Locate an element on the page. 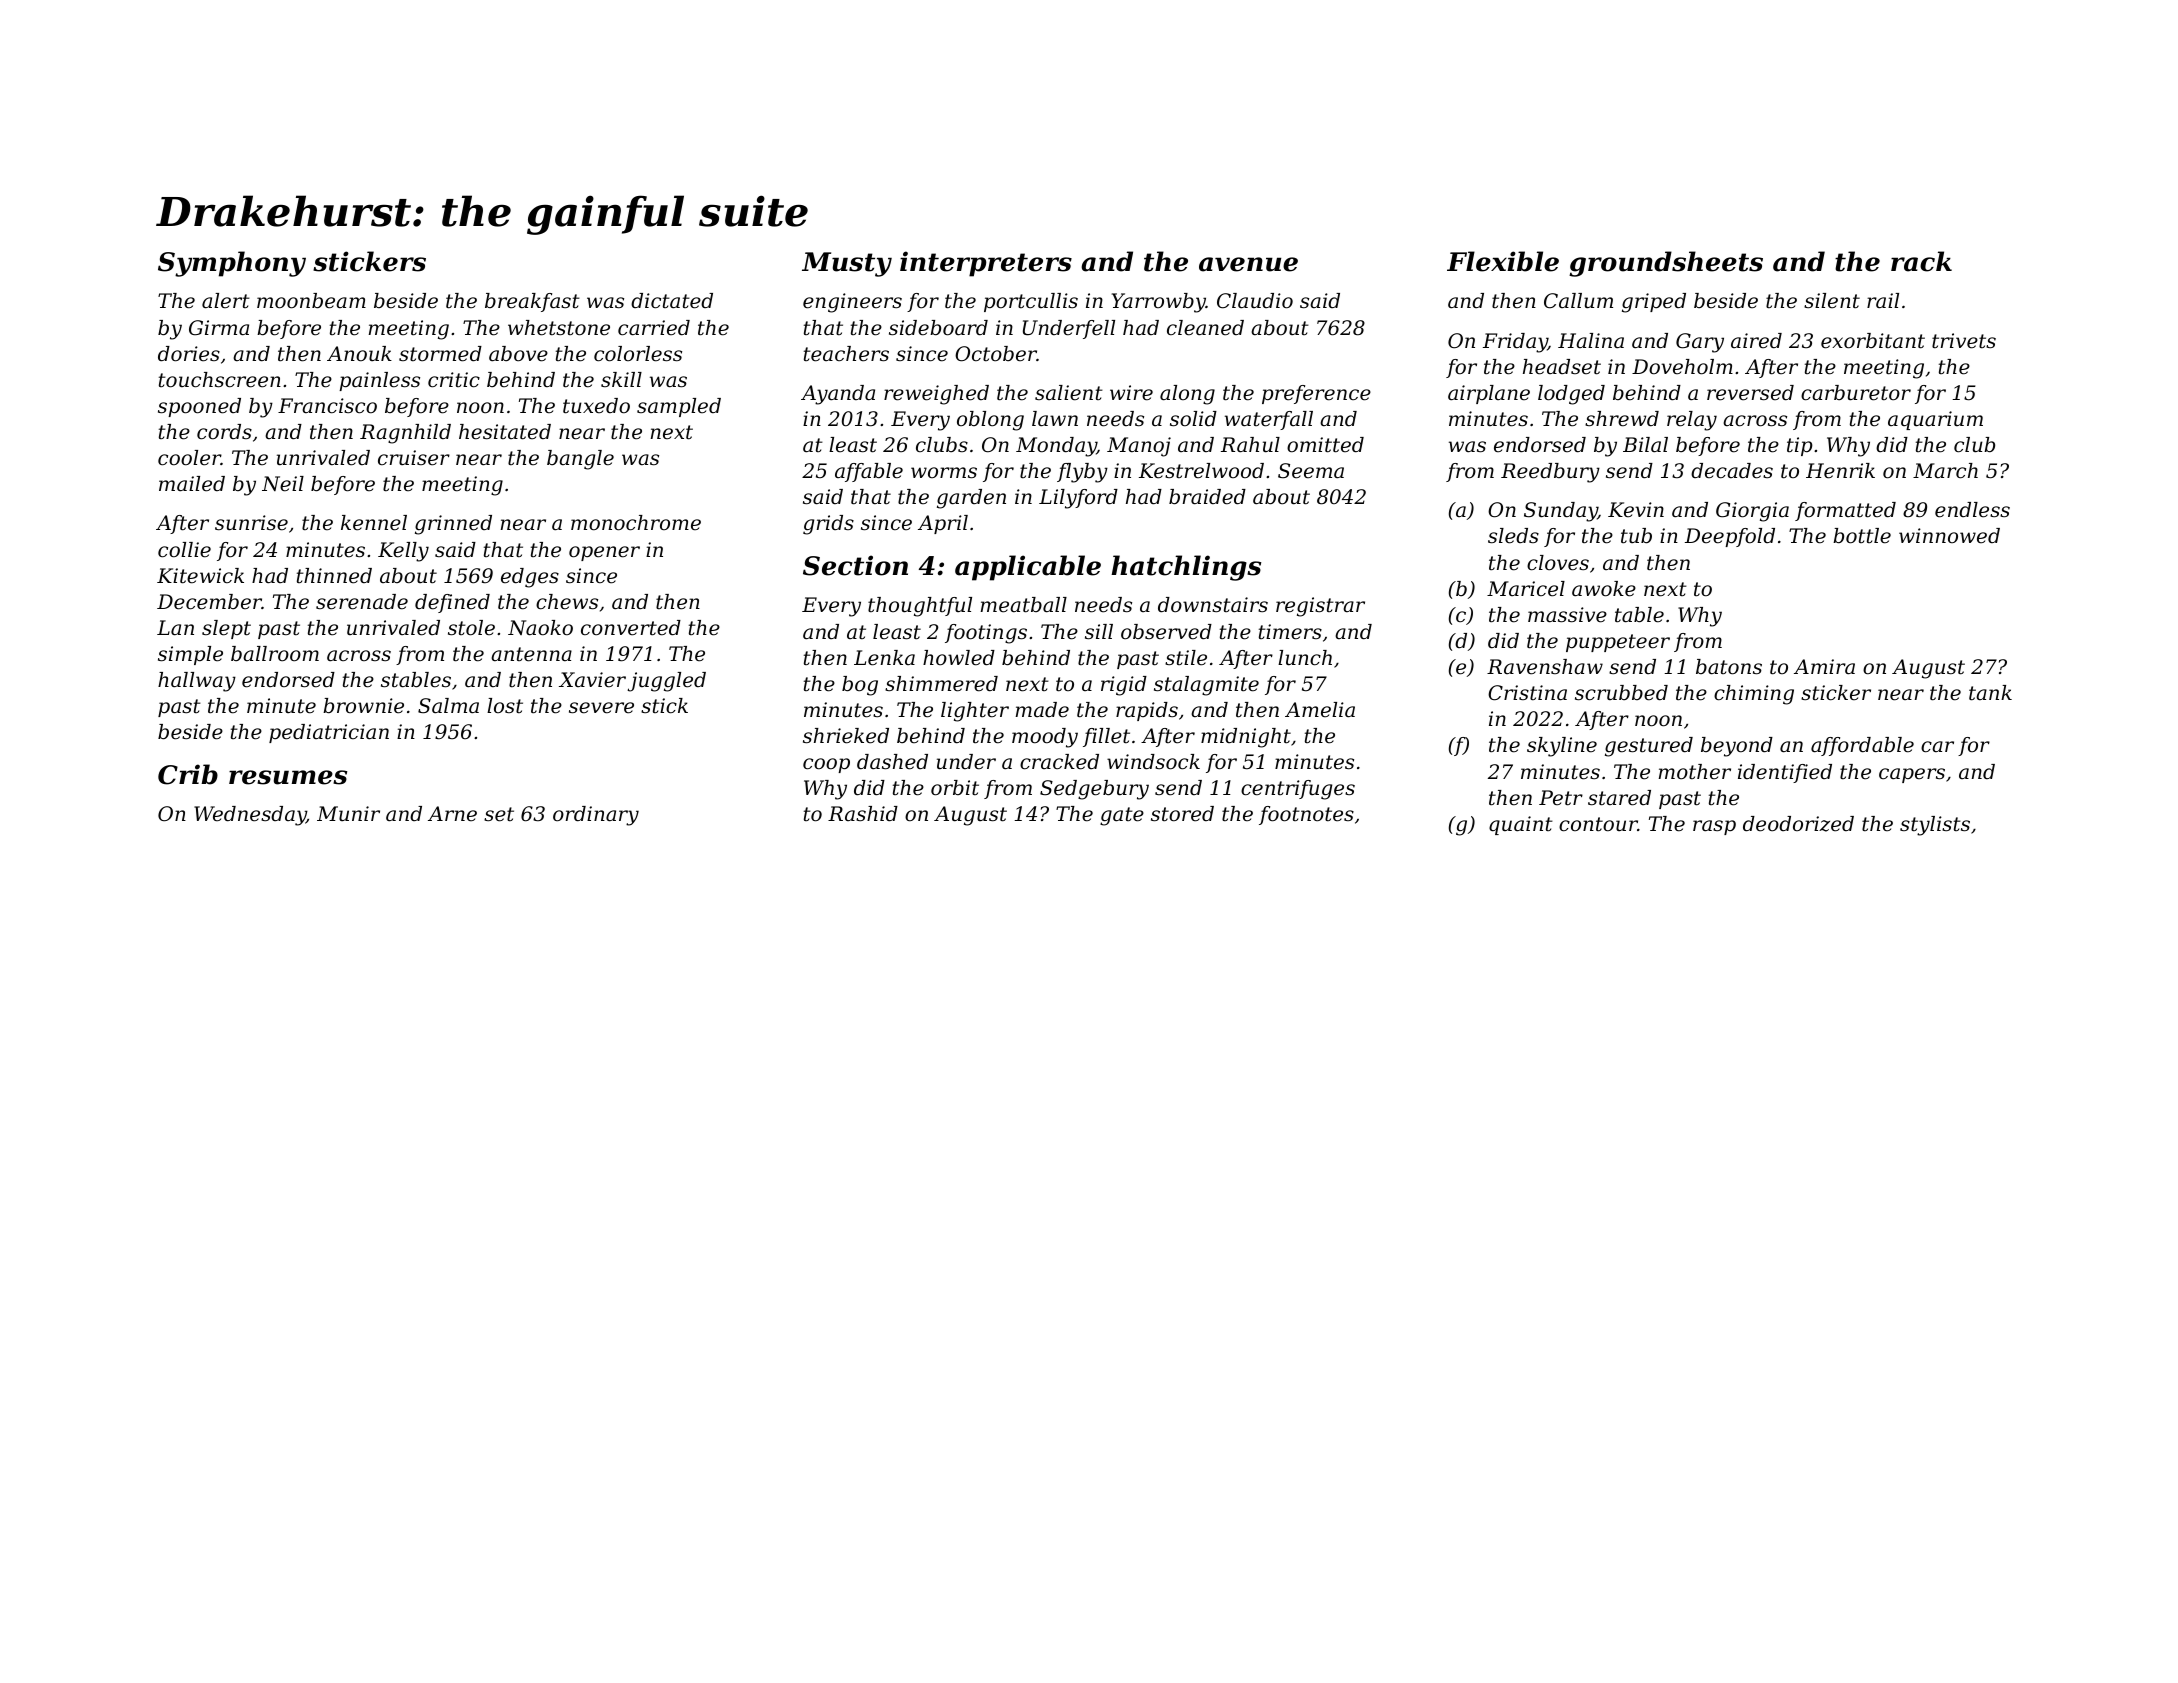  griped is located at coordinates (1654, 303).
